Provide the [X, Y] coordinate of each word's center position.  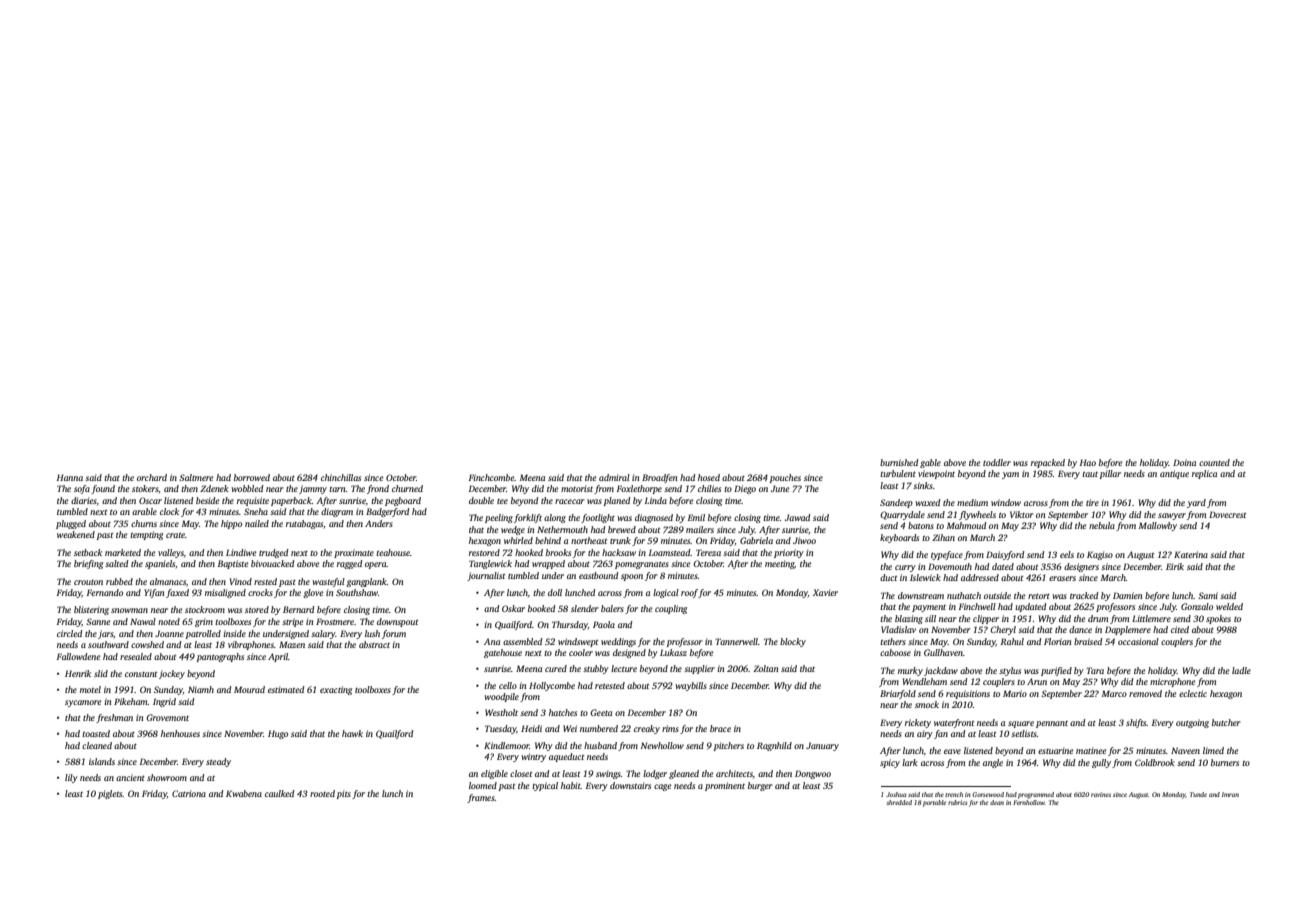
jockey [172, 674]
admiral [614, 477]
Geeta [601, 712]
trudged [273, 553]
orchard [152, 477]
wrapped [548, 564]
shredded [899, 802]
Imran [1230, 794]
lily [71, 778]
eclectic [1193, 693]
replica [1204, 474]
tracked [1084, 595]
